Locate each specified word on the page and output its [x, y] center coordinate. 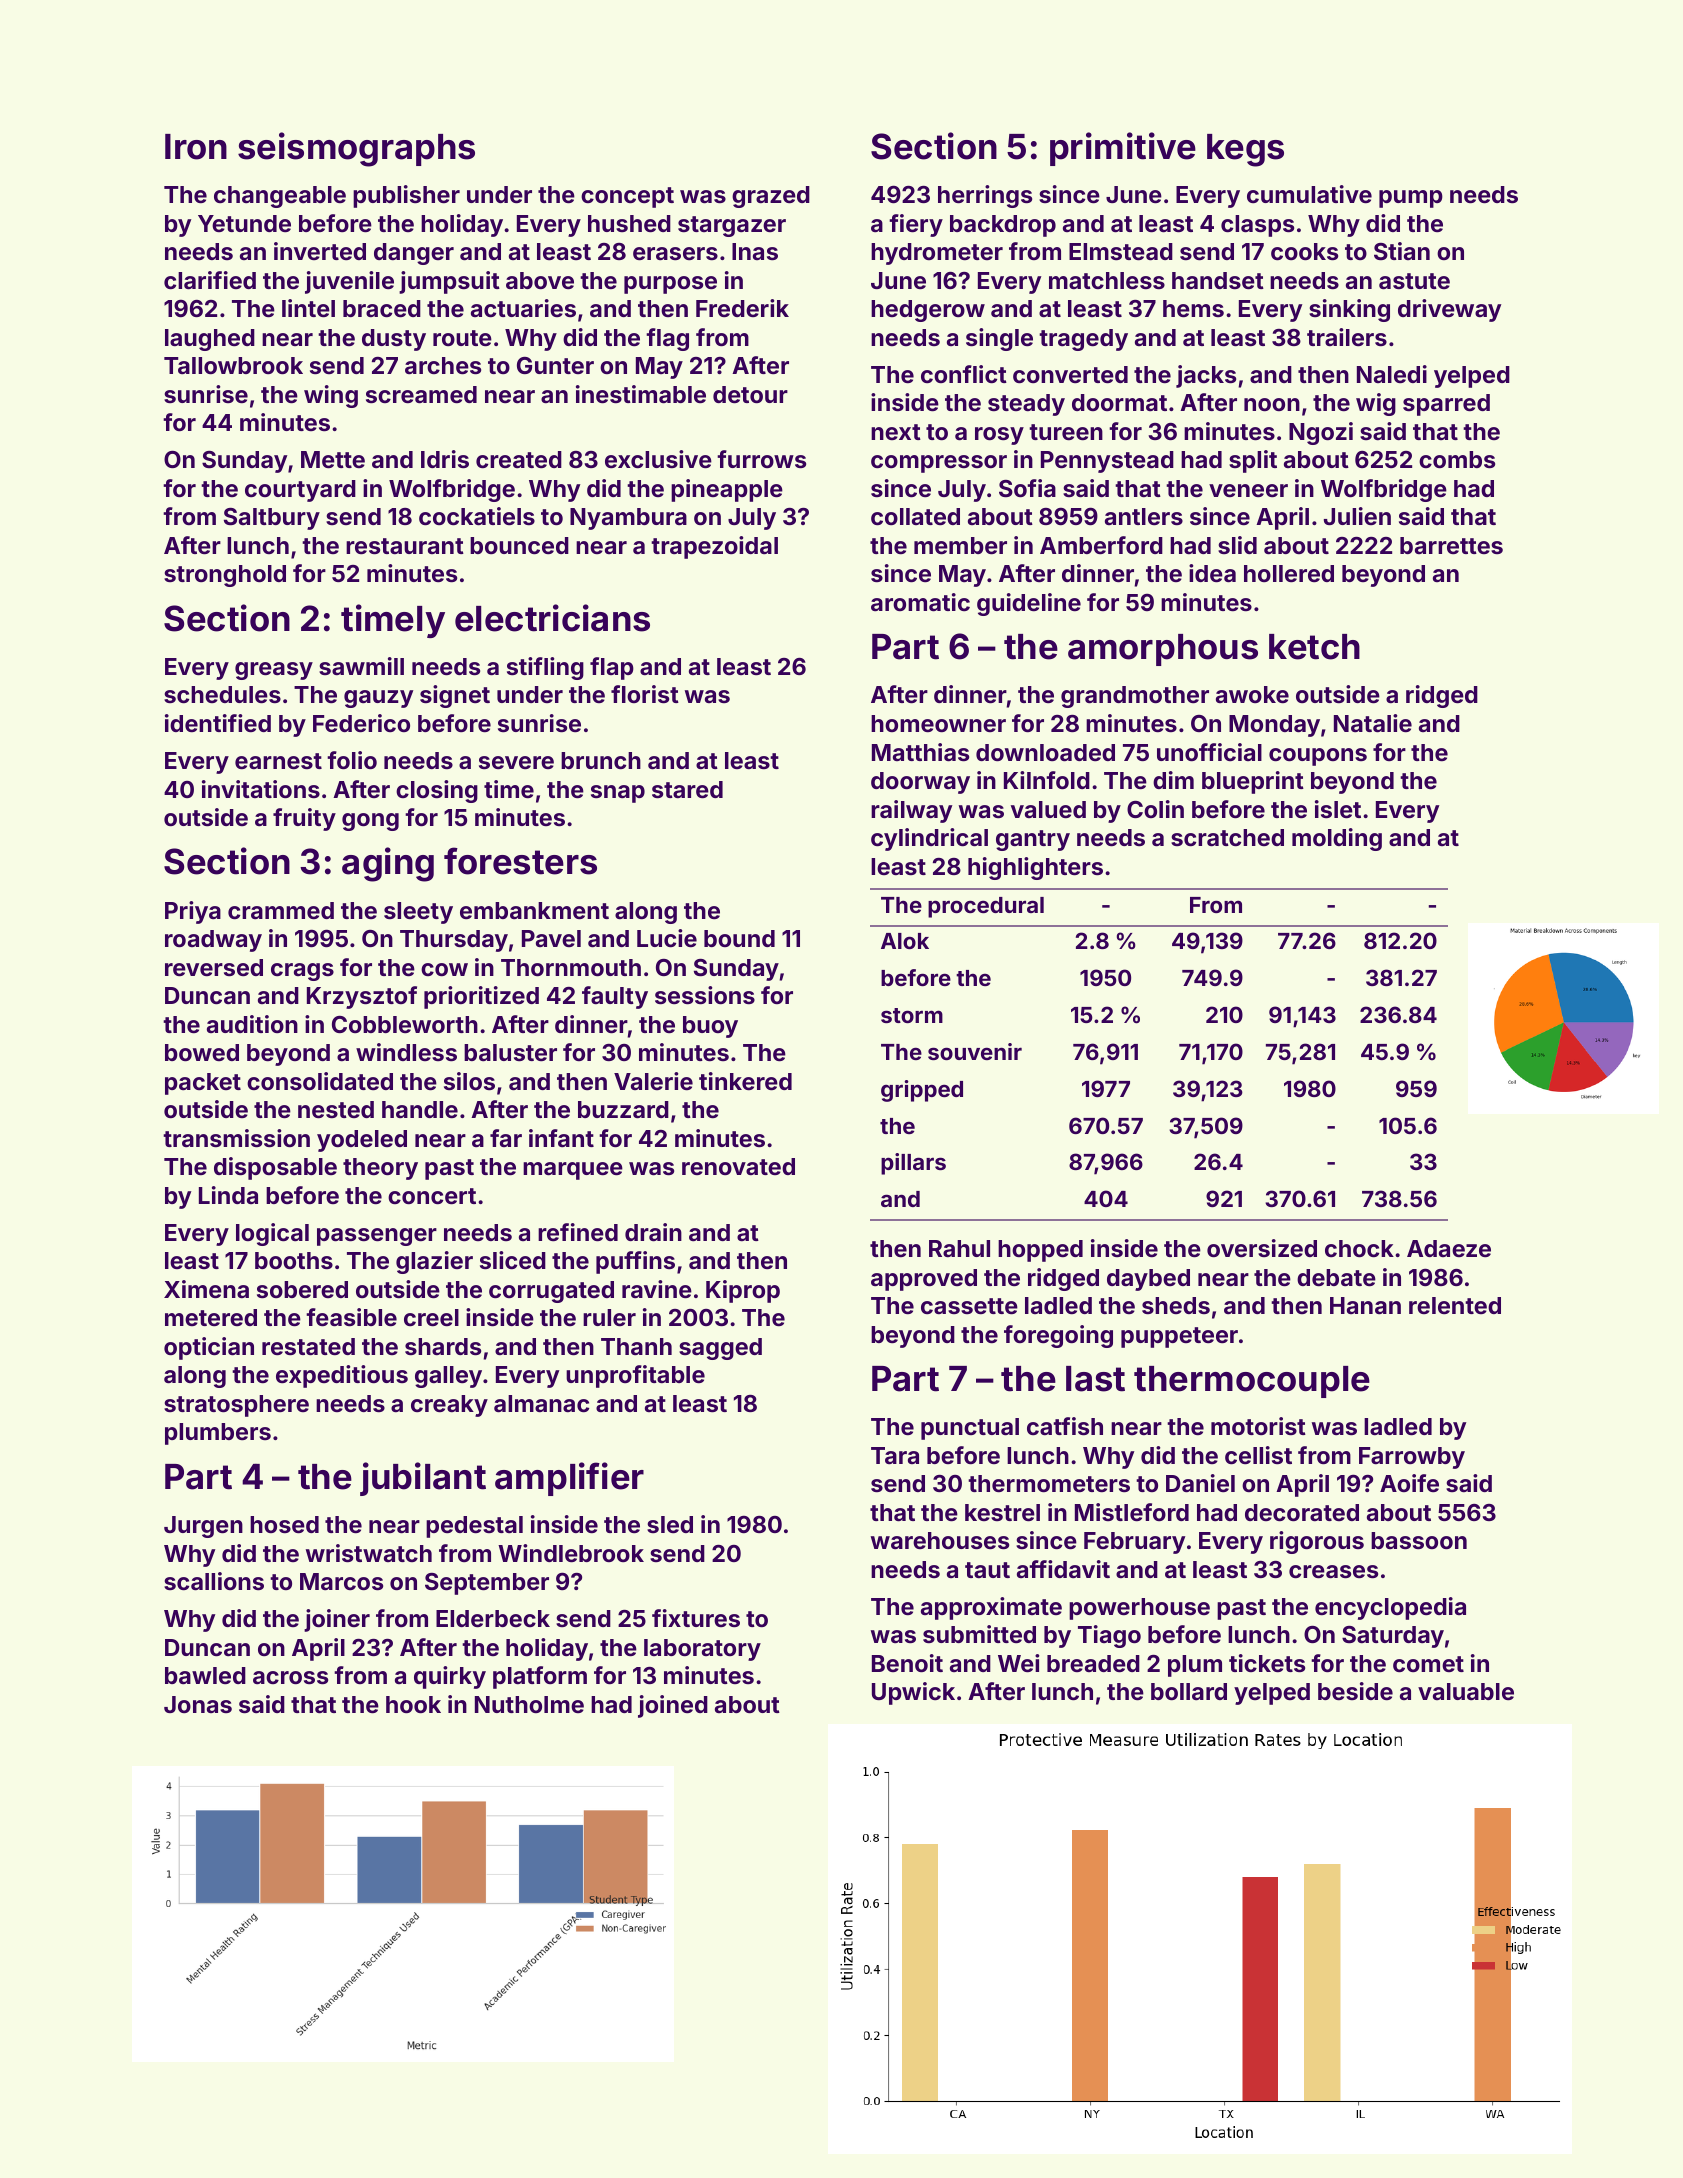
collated [915, 516]
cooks [1304, 251]
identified [218, 723]
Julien [1357, 516]
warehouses [940, 1540]
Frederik [742, 308]
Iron [196, 147]
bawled [205, 1675]
